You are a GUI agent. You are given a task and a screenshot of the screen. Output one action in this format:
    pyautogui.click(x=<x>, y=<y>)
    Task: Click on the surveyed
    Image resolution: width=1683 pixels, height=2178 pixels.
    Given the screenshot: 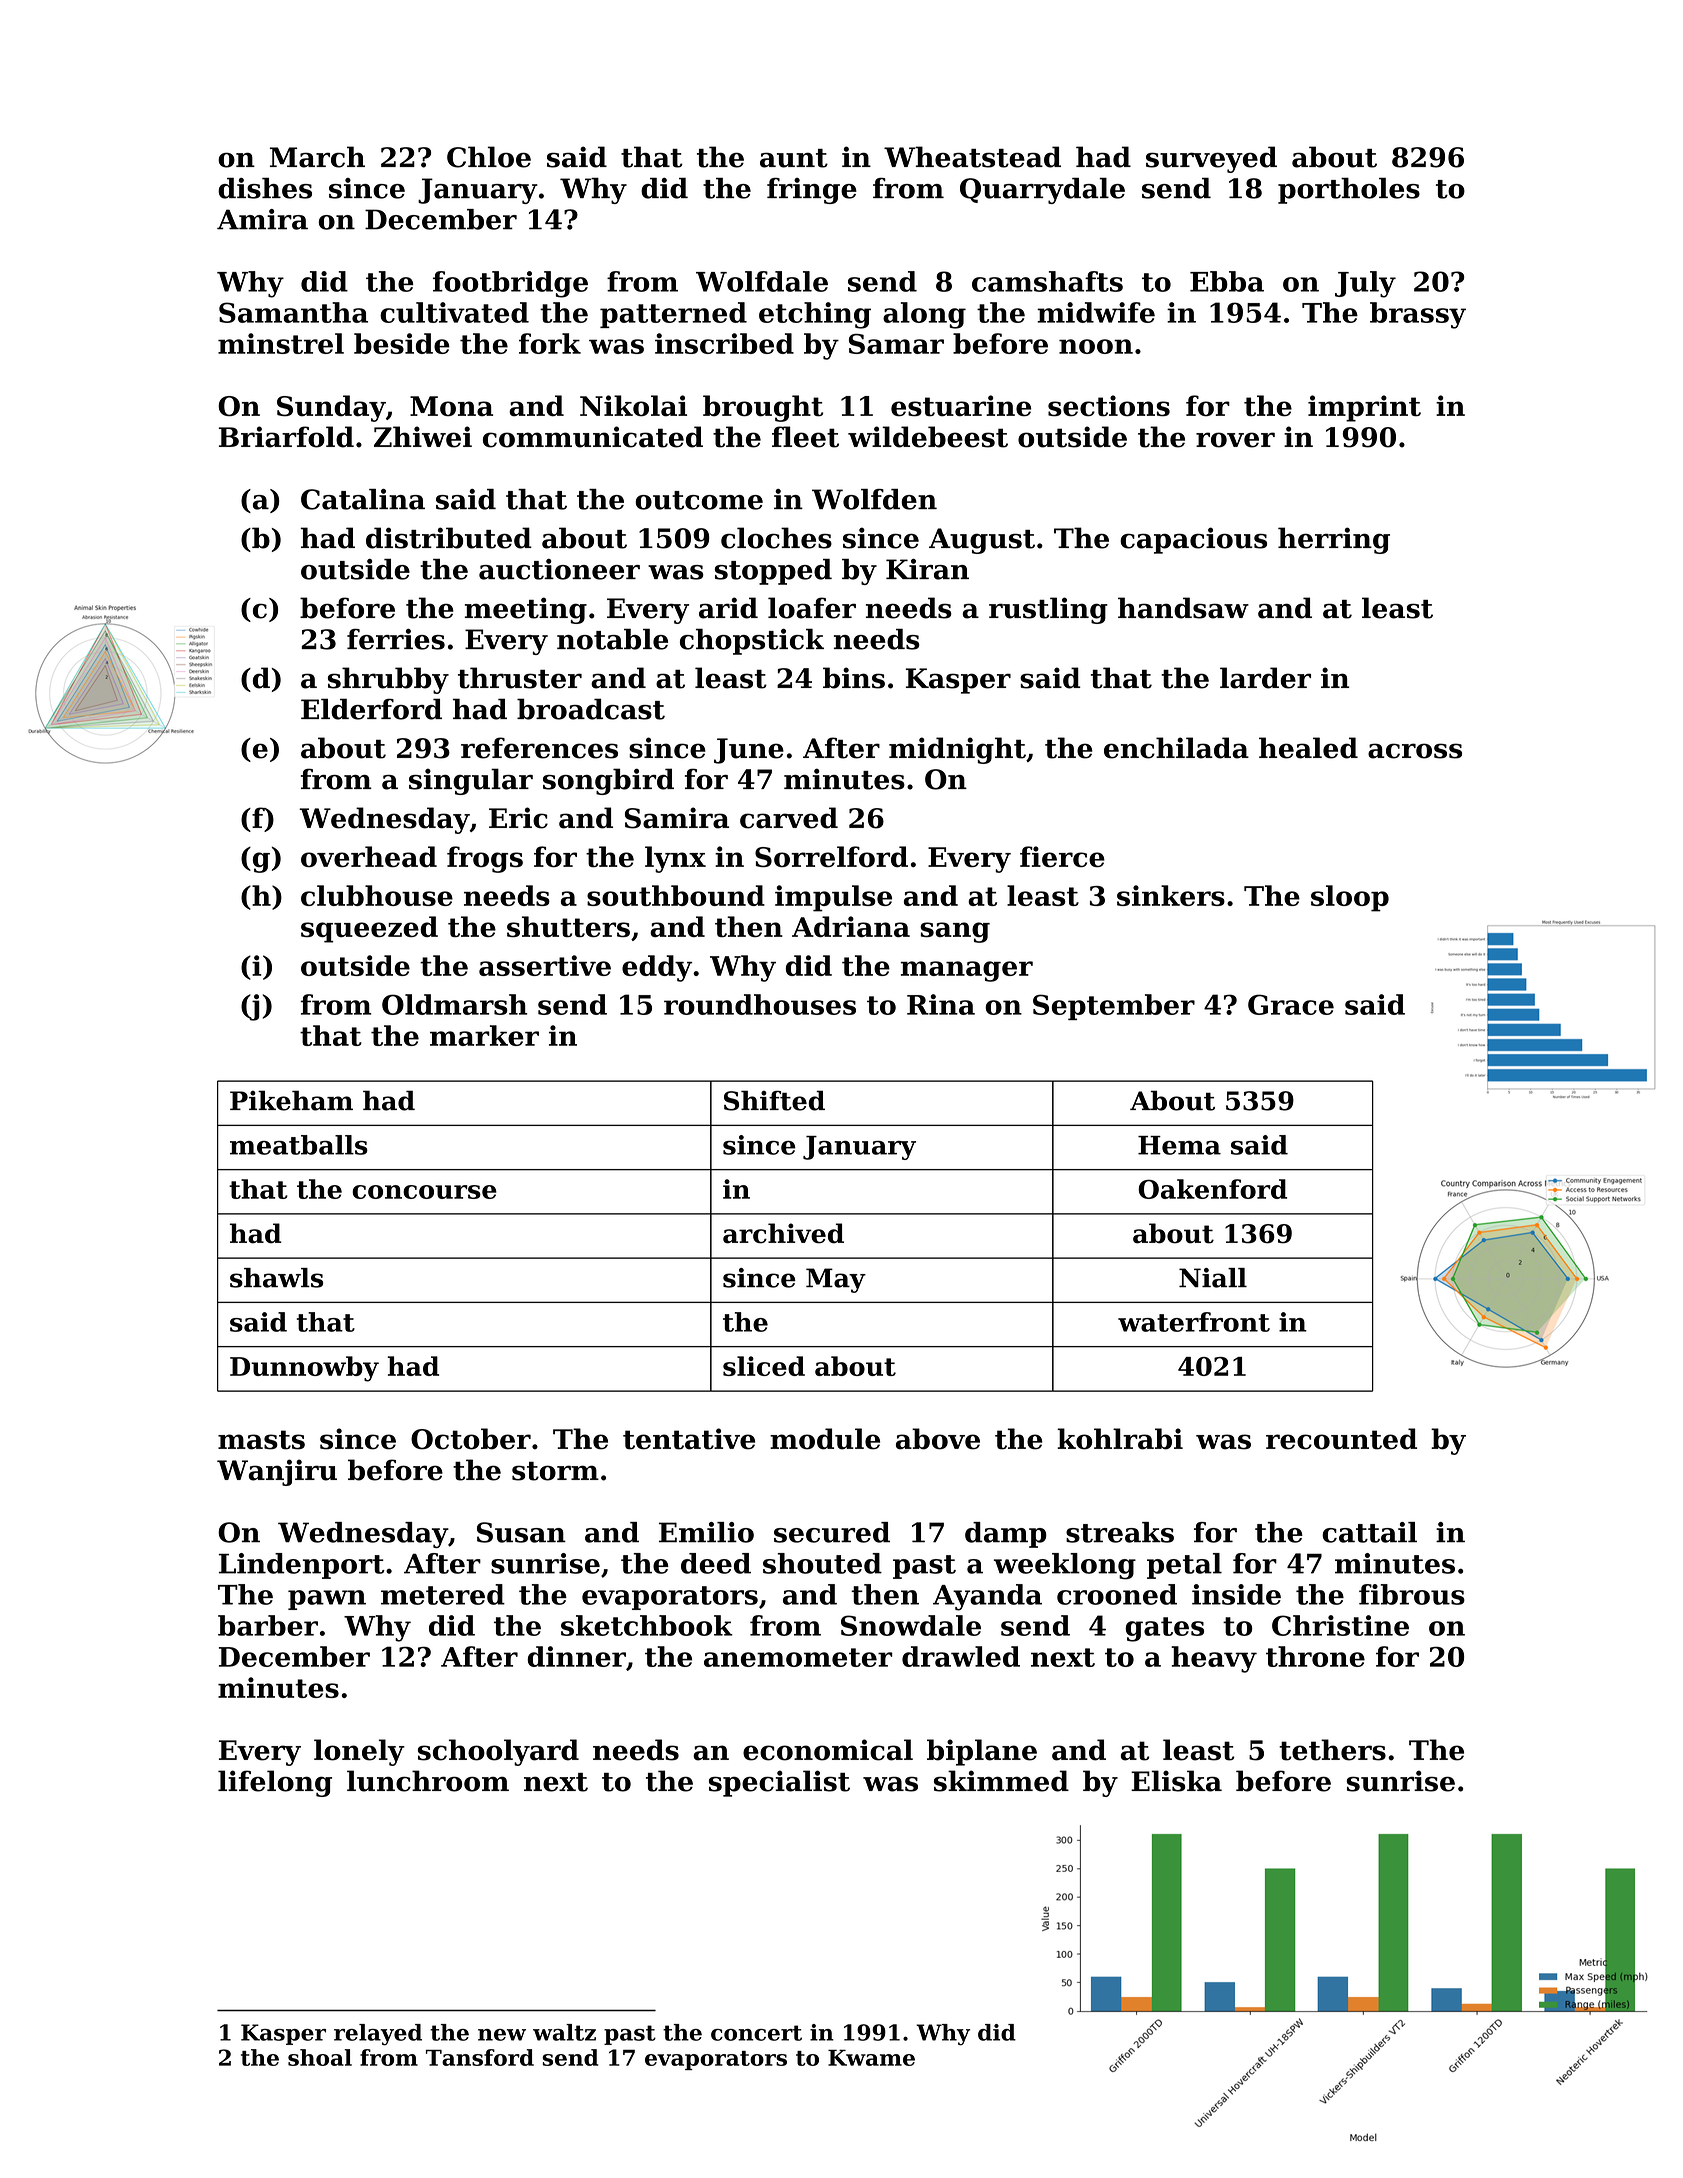 What is the action you would take?
    pyautogui.click(x=1211, y=159)
